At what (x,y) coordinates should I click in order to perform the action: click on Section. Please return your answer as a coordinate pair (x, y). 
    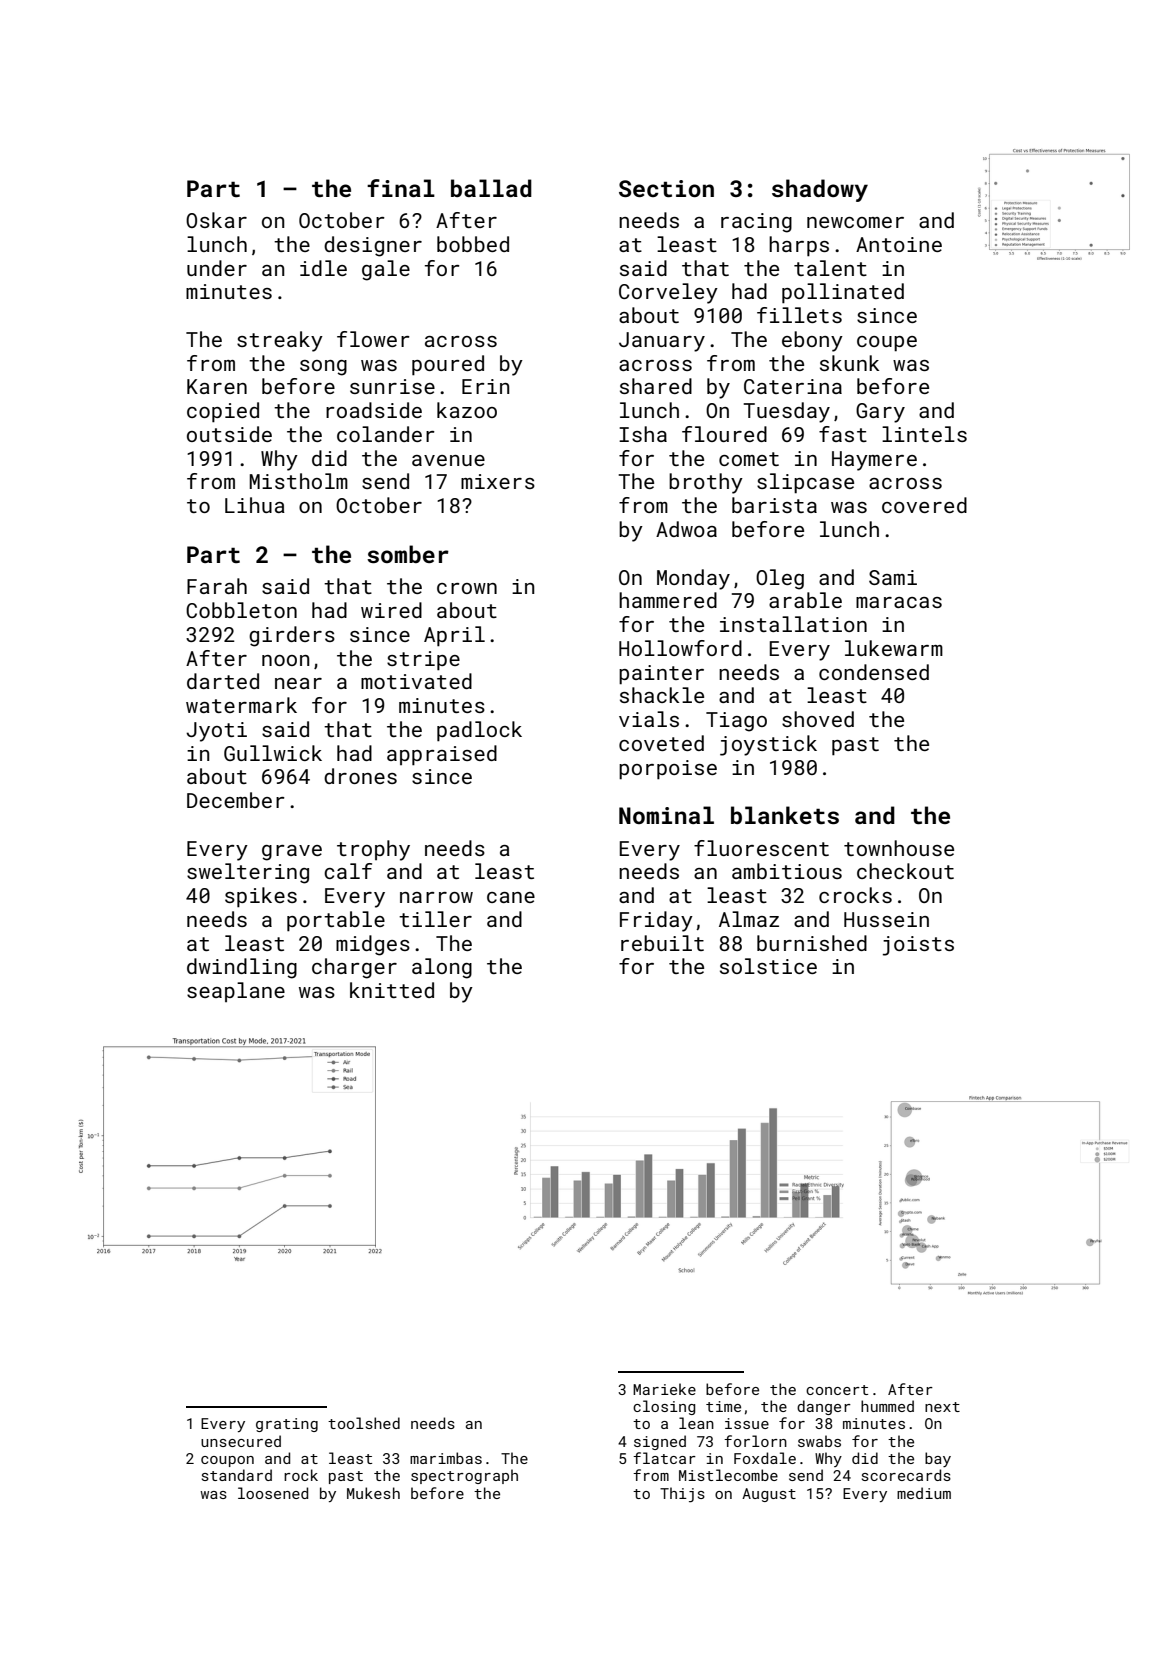
    Looking at the image, I should click on (666, 188).
